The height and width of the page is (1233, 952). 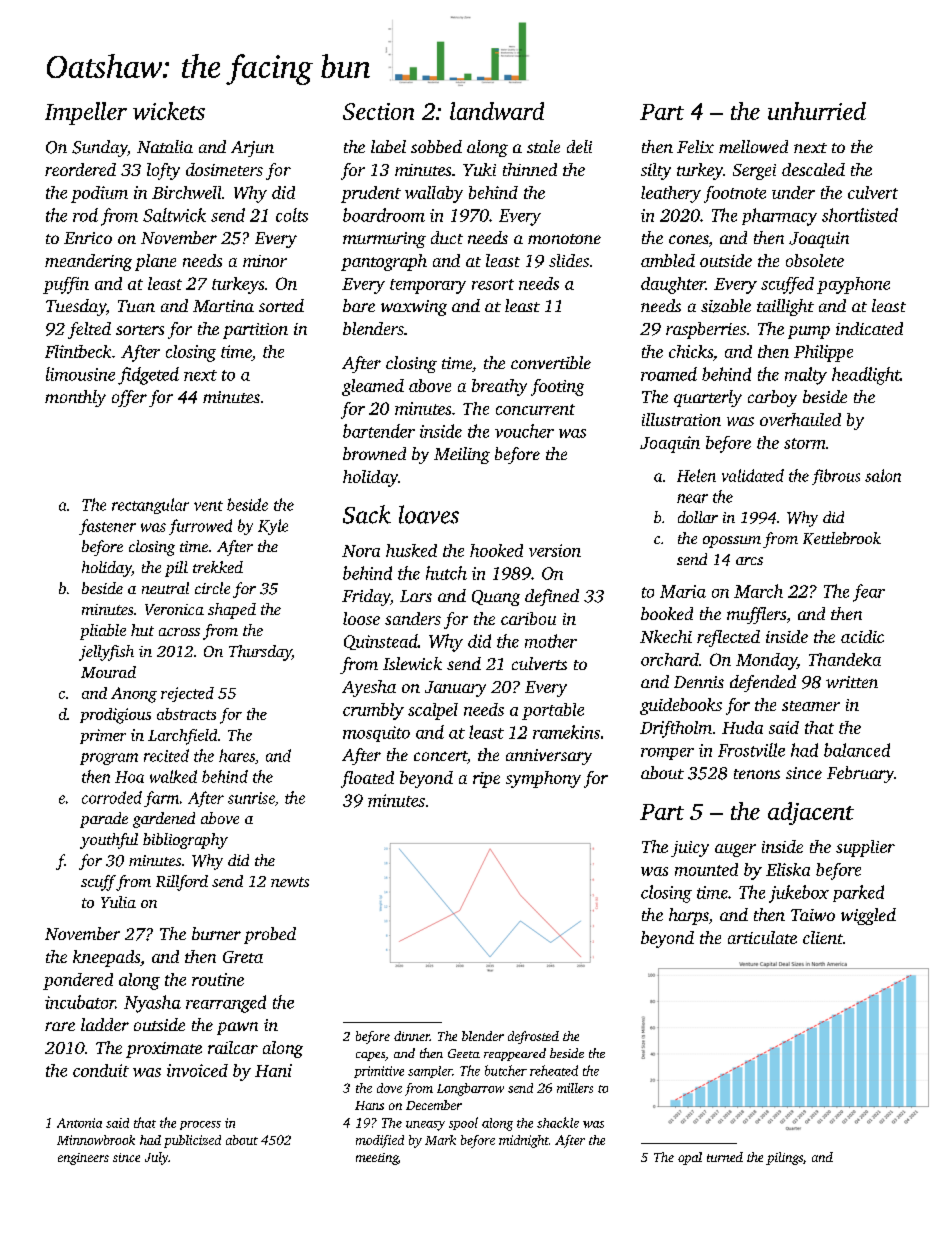 What do you see at coordinates (155, 262) in the page?
I see `plane` at bounding box center [155, 262].
